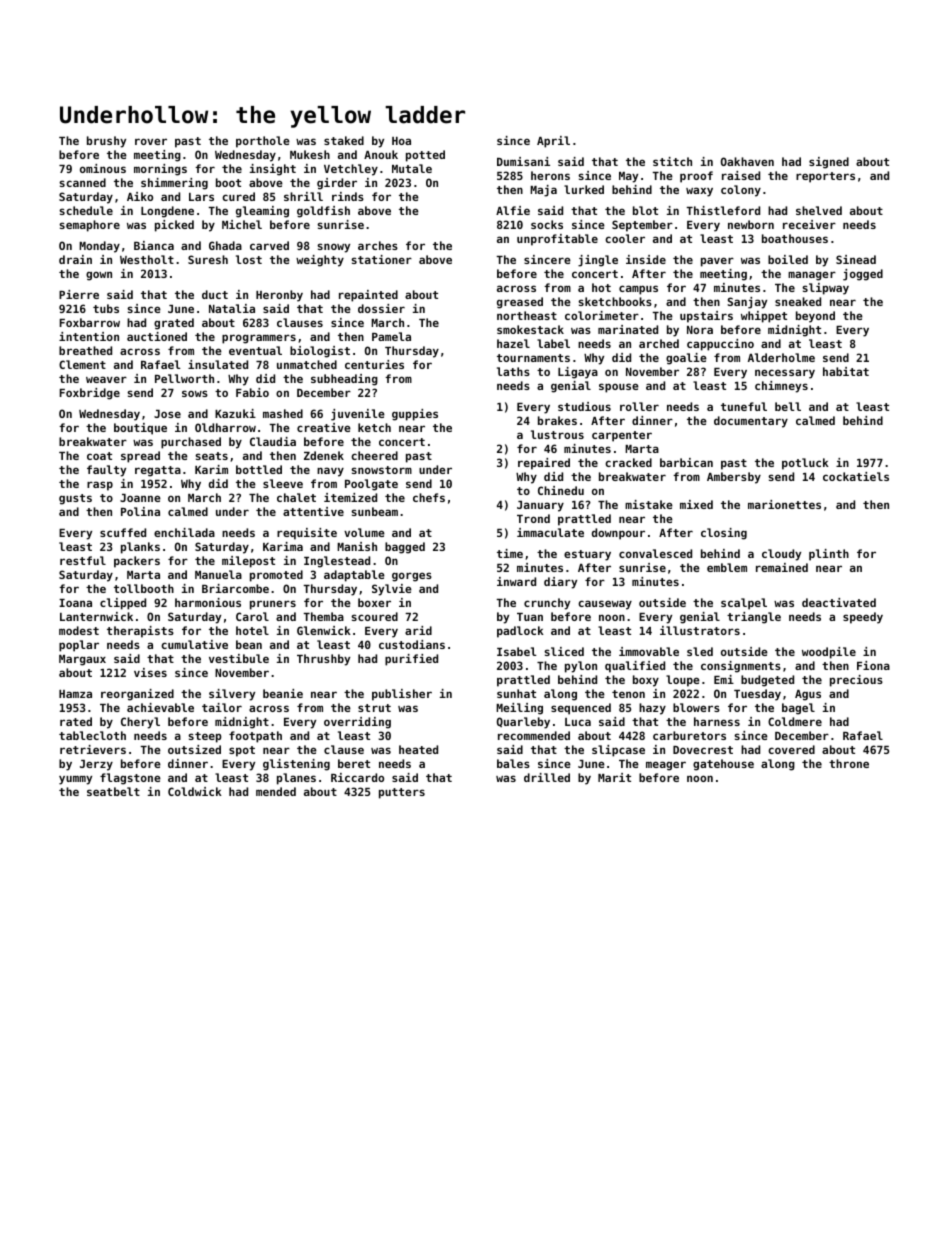  Describe the element at coordinates (89, 336) in the document. I see `intention` at that location.
